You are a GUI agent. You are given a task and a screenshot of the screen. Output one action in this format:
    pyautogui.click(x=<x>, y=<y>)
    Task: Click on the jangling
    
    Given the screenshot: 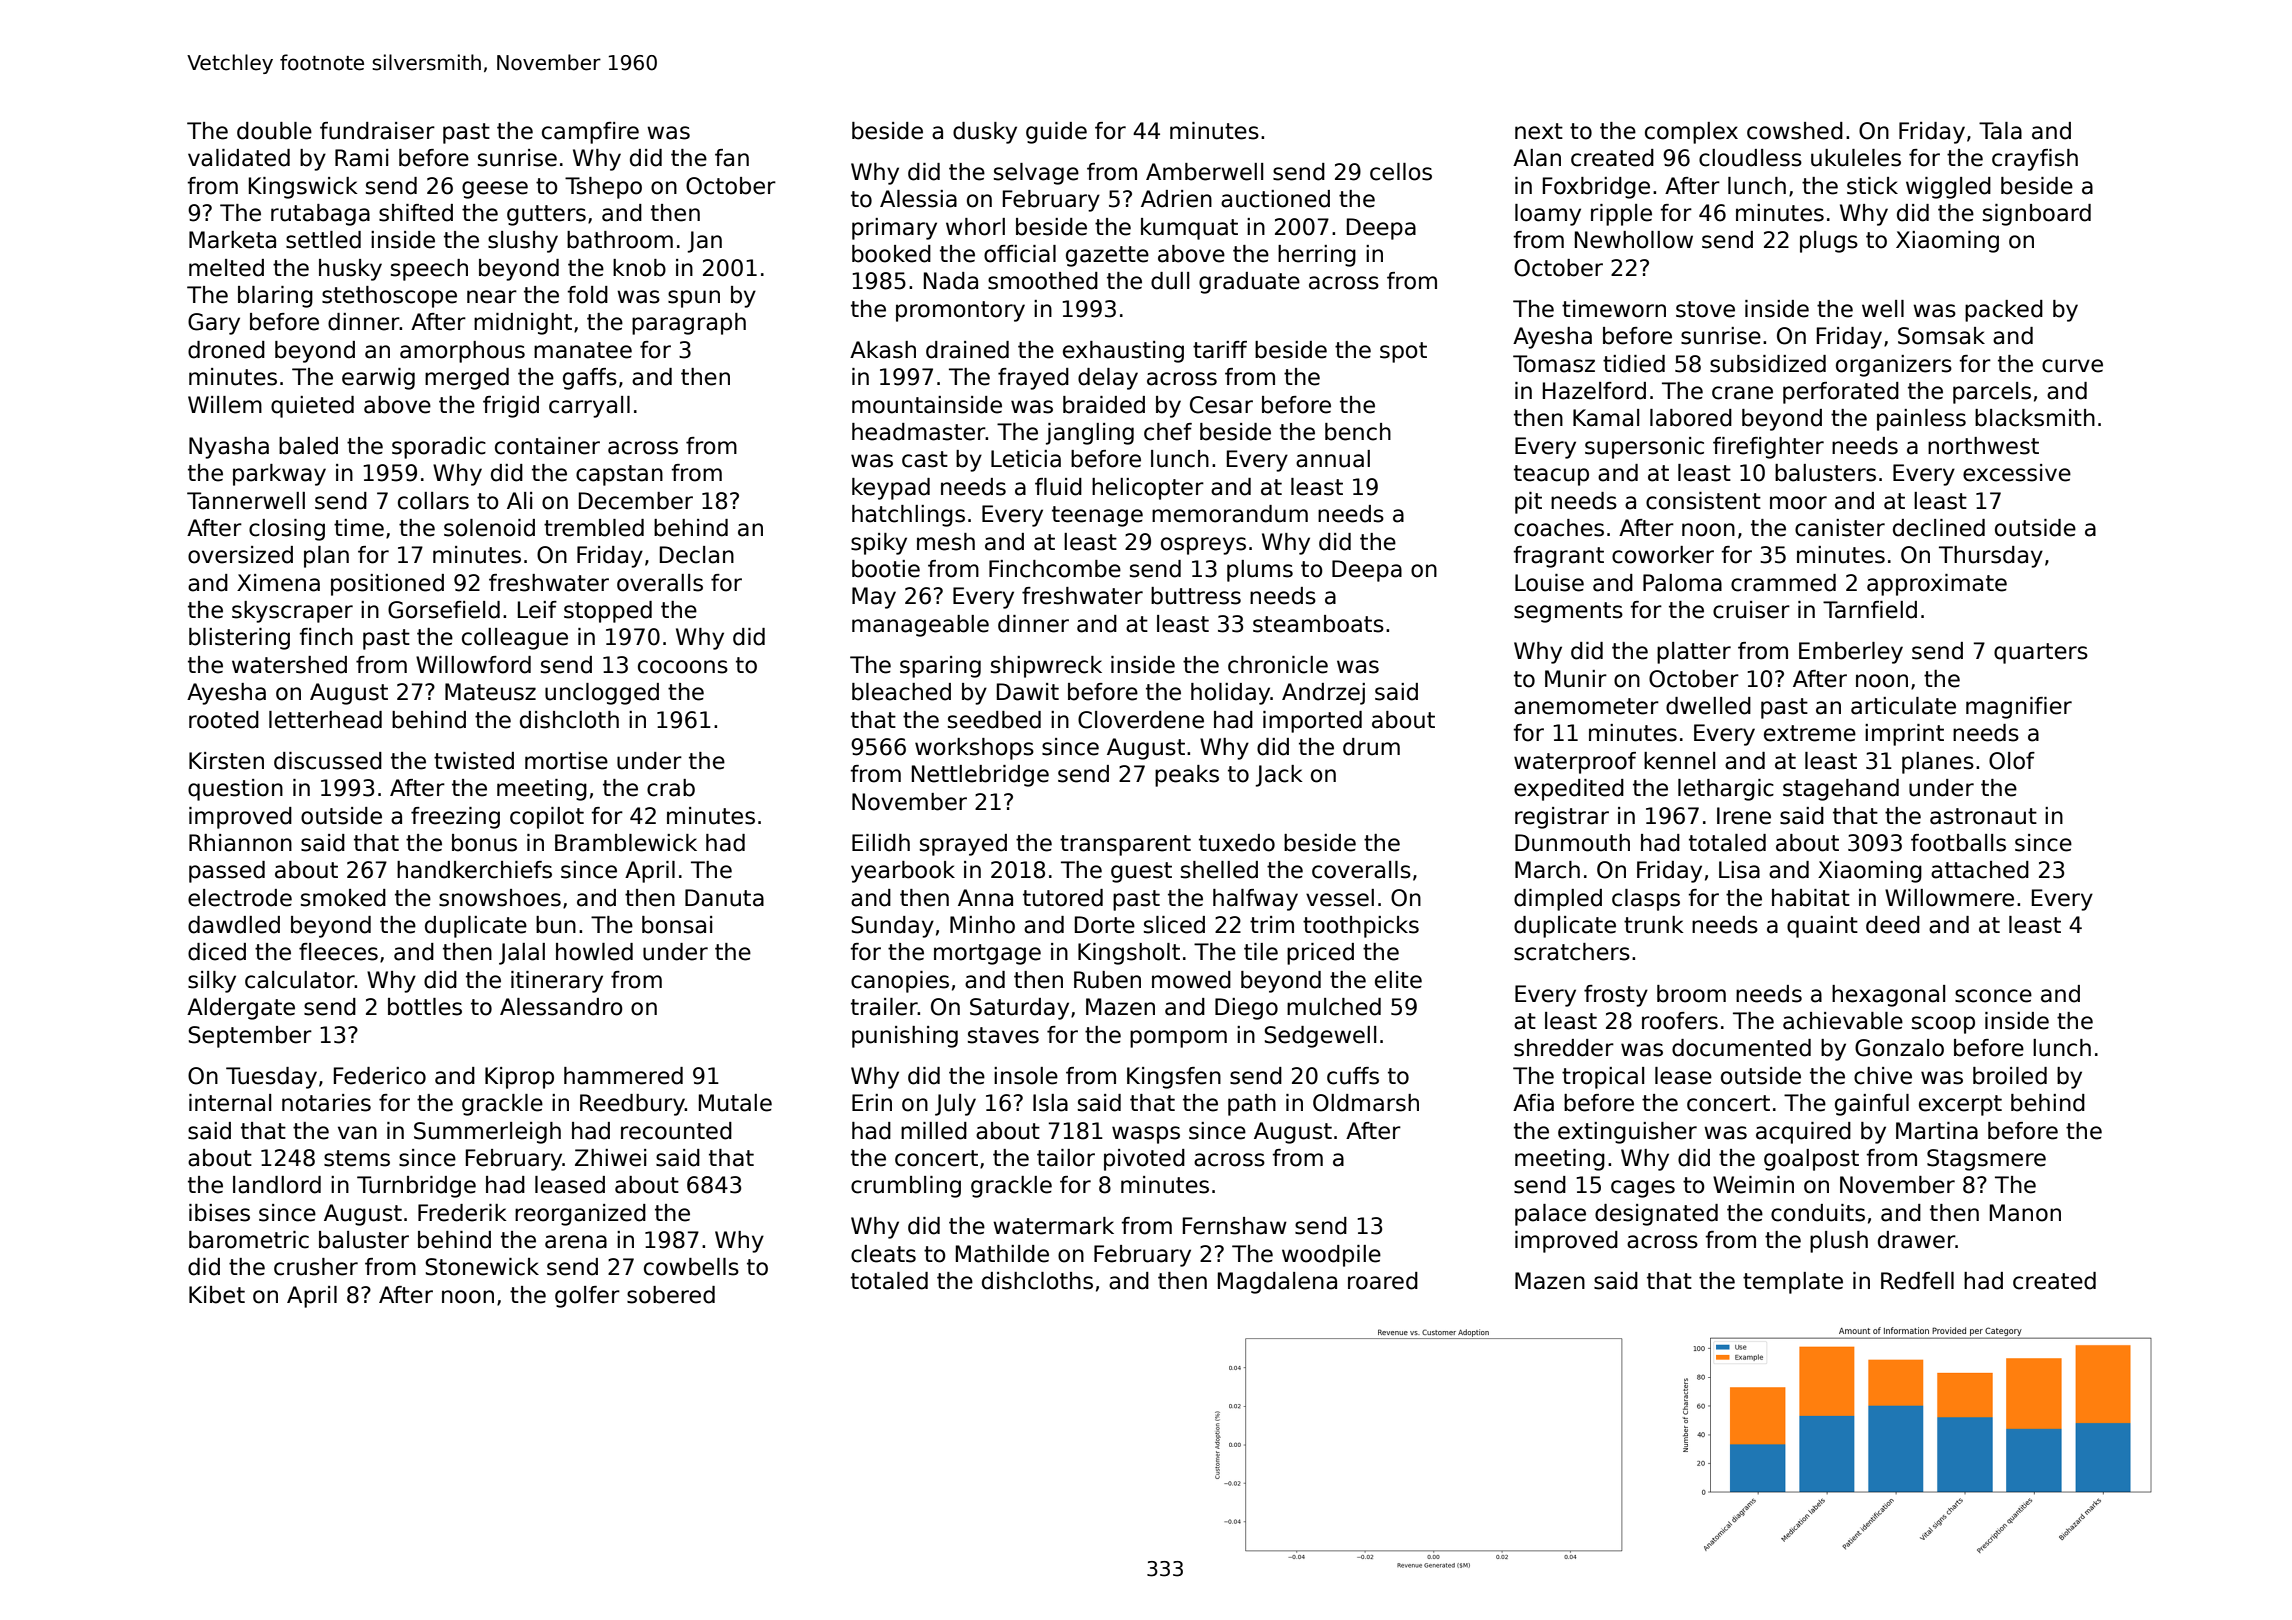 What is the action you would take?
    pyautogui.click(x=1090, y=434)
